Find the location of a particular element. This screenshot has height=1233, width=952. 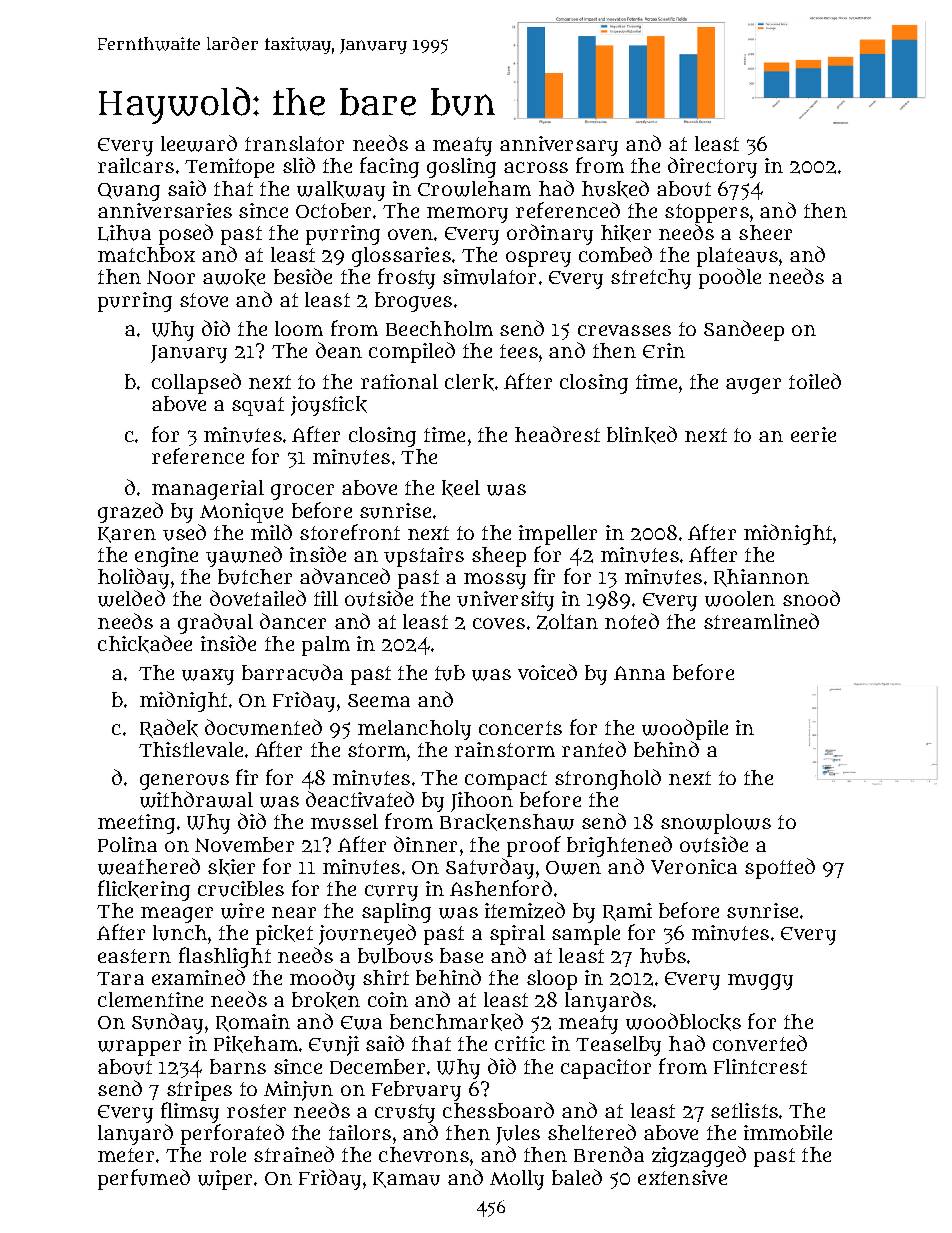

wrapper is located at coordinates (139, 1048).
